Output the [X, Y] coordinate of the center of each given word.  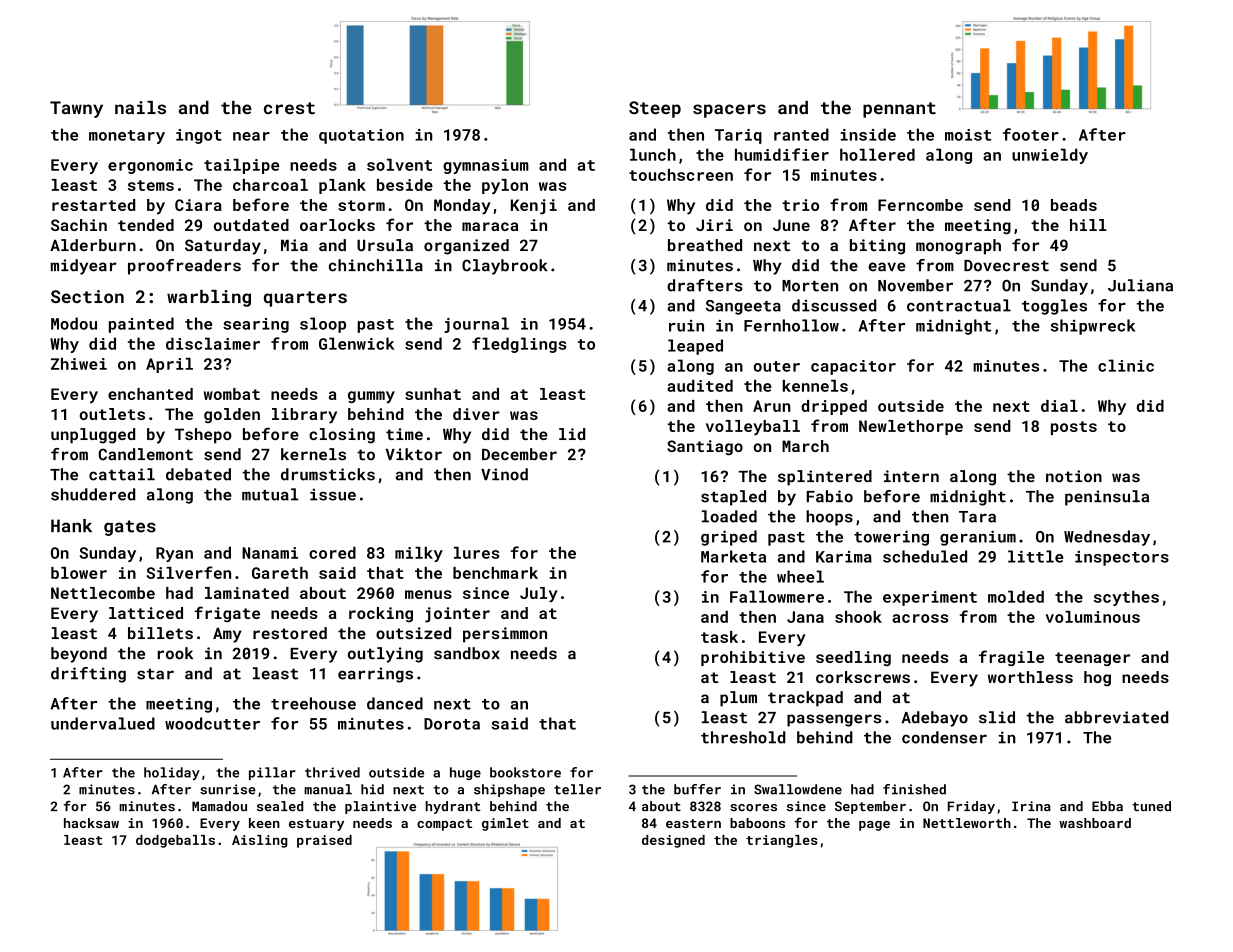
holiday [172, 773]
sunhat [433, 394]
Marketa [733, 556]
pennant [899, 110]
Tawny [76, 109]
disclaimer [213, 343]
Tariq [738, 136]
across [920, 618]
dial [1059, 406]
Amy [227, 635]
